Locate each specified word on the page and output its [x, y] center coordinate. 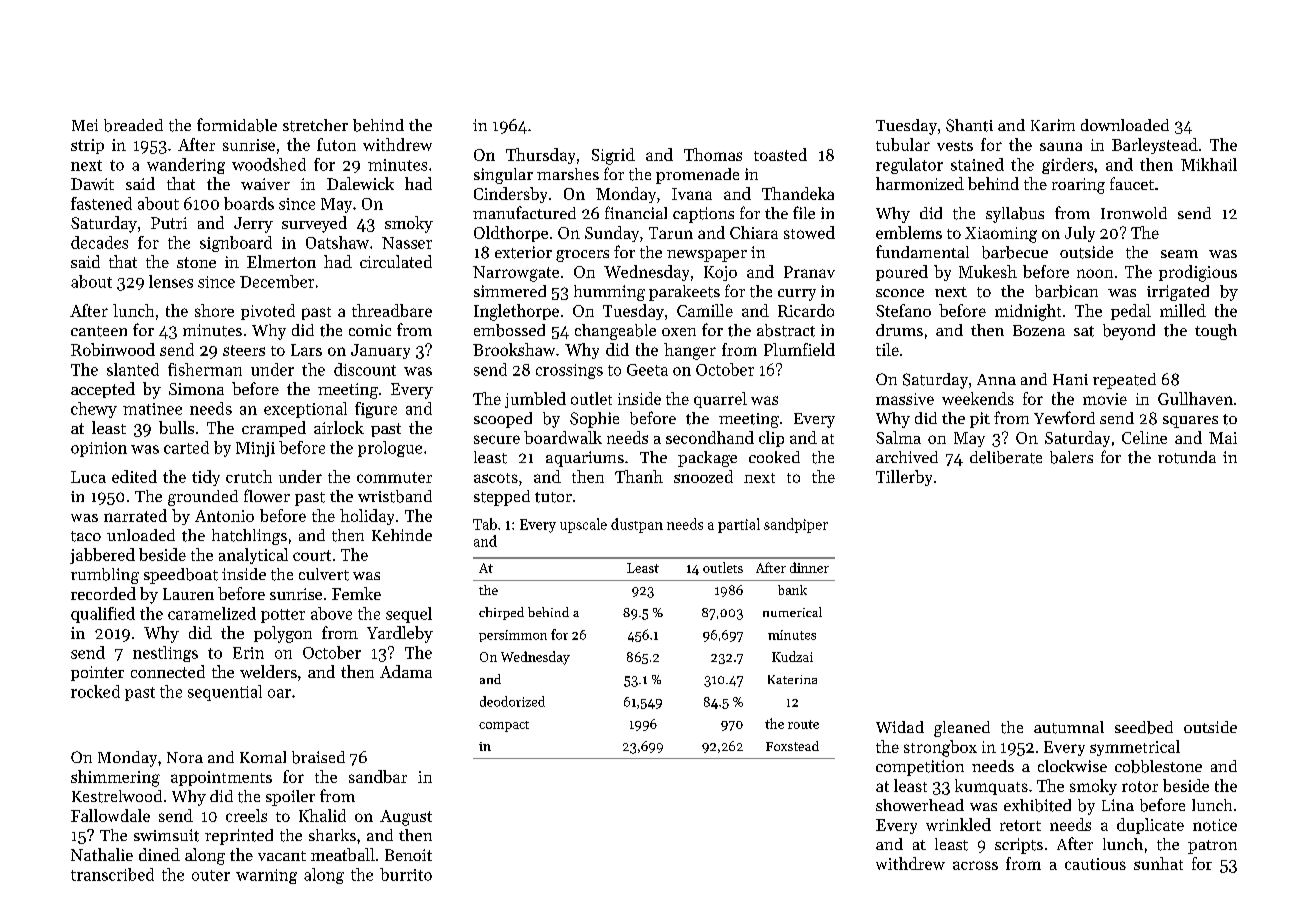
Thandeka [798, 193]
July [1080, 234]
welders [268, 671]
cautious [1095, 864]
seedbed [1144, 727]
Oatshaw [337, 242]
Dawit [92, 184]
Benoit [408, 855]
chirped [501, 613]
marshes [568, 174]
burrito [406, 874]
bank [792, 590]
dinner [809, 567]
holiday [367, 517]
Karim [1053, 125]
